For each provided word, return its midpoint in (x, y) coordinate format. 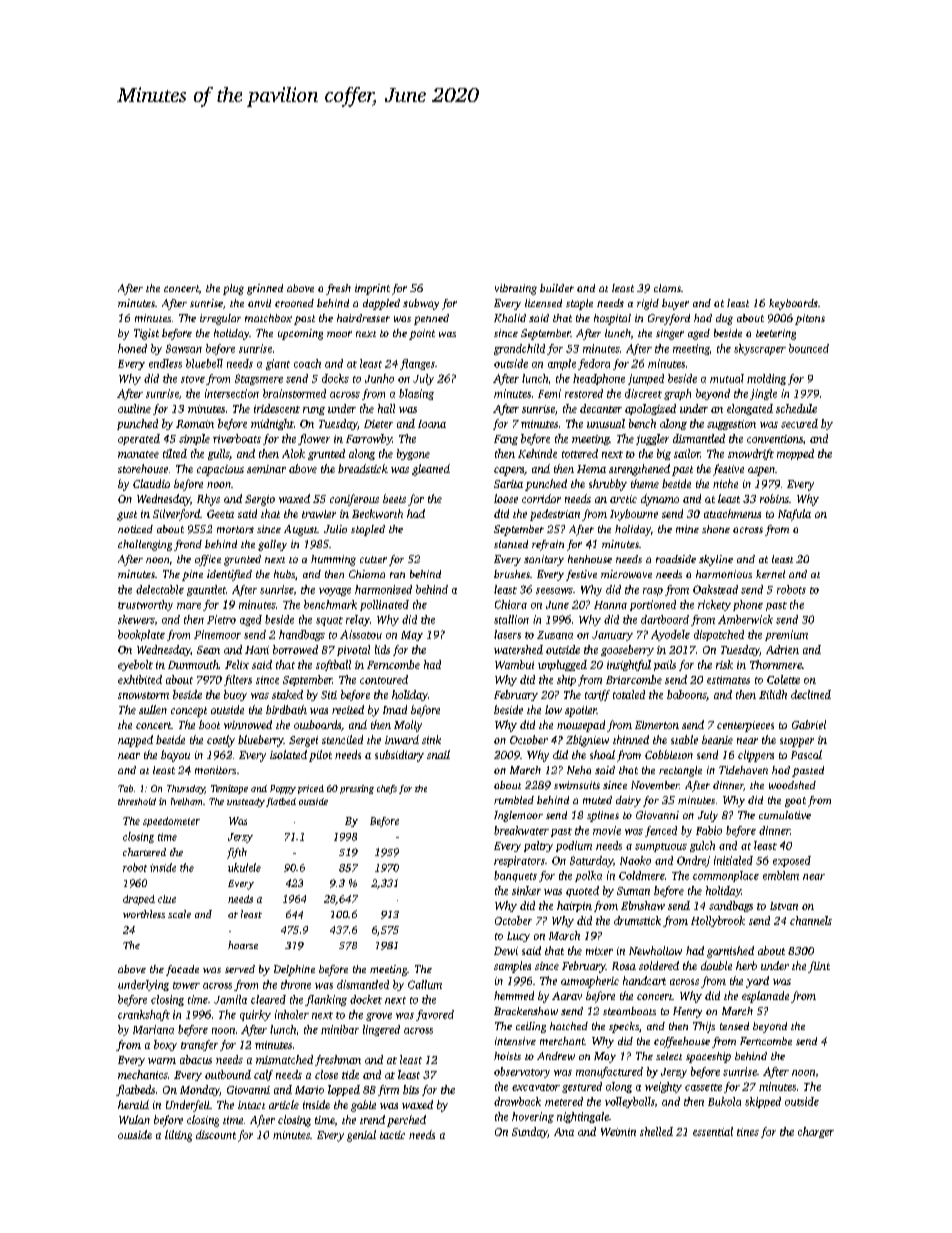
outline (134, 408)
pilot (320, 756)
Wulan (134, 1119)
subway (421, 304)
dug (724, 319)
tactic (392, 1135)
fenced (661, 831)
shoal (602, 754)
